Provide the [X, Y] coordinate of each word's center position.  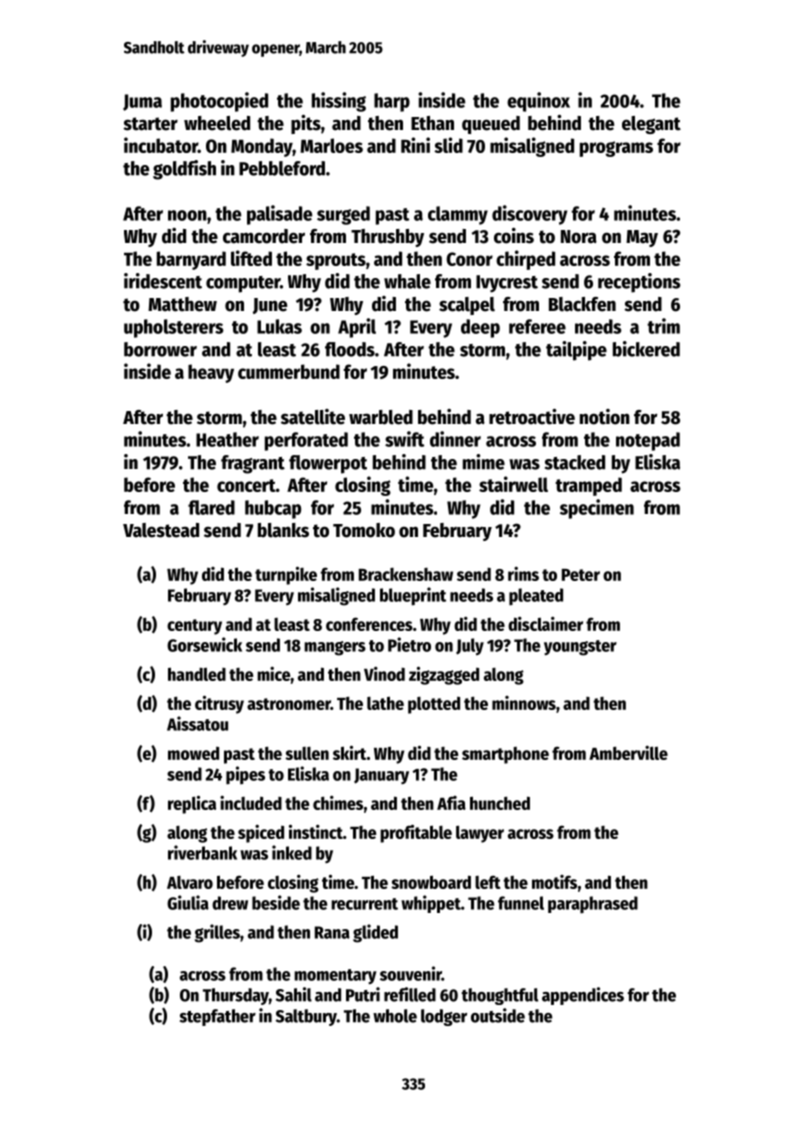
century [194, 627]
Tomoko [364, 530]
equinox [538, 102]
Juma [142, 102]
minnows [524, 703]
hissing [339, 102]
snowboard [431, 882]
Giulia [188, 902]
